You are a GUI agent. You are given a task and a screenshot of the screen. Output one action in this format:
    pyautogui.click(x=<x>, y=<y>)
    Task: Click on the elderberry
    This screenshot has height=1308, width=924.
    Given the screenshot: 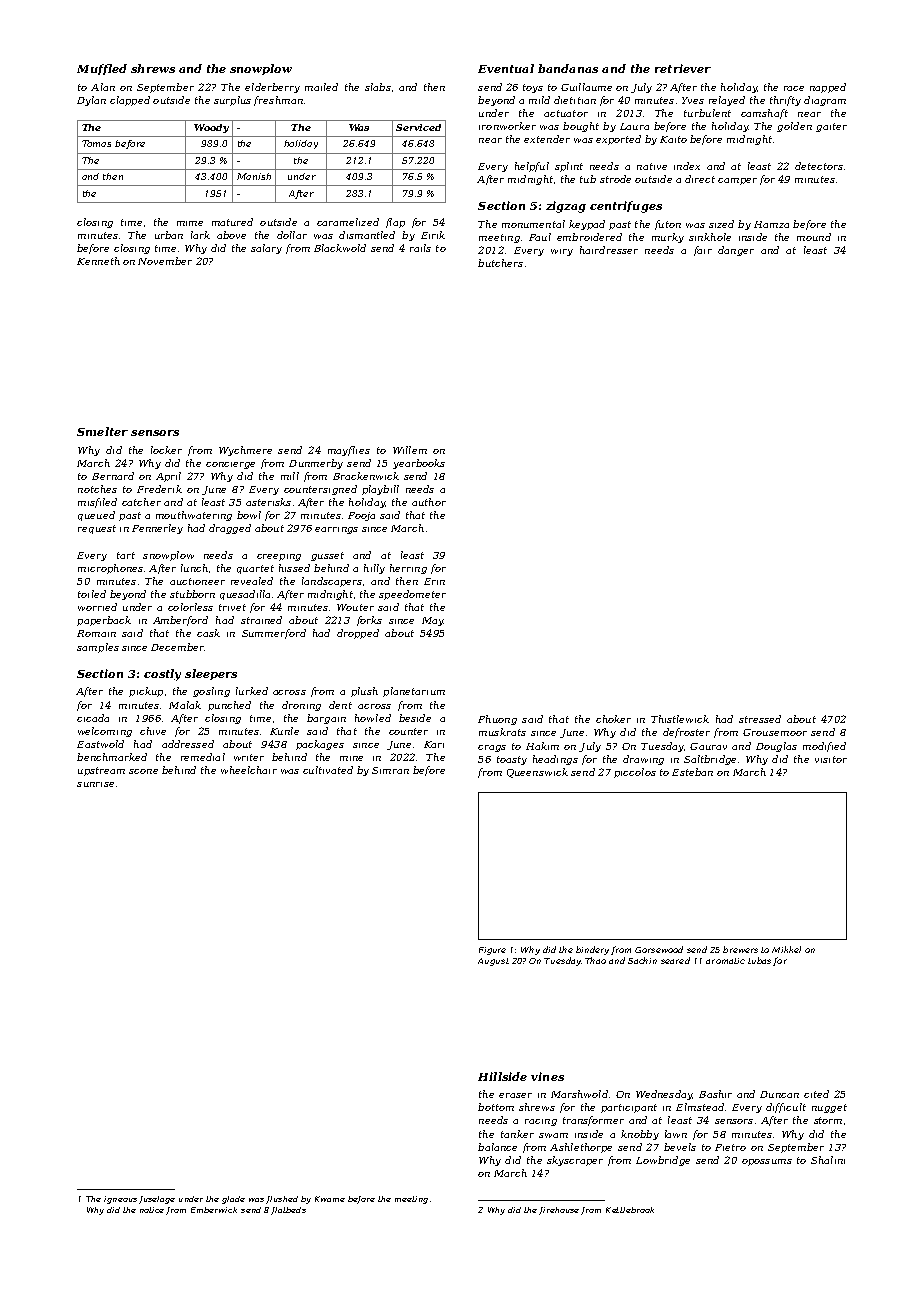 What is the action you would take?
    pyautogui.click(x=272, y=88)
